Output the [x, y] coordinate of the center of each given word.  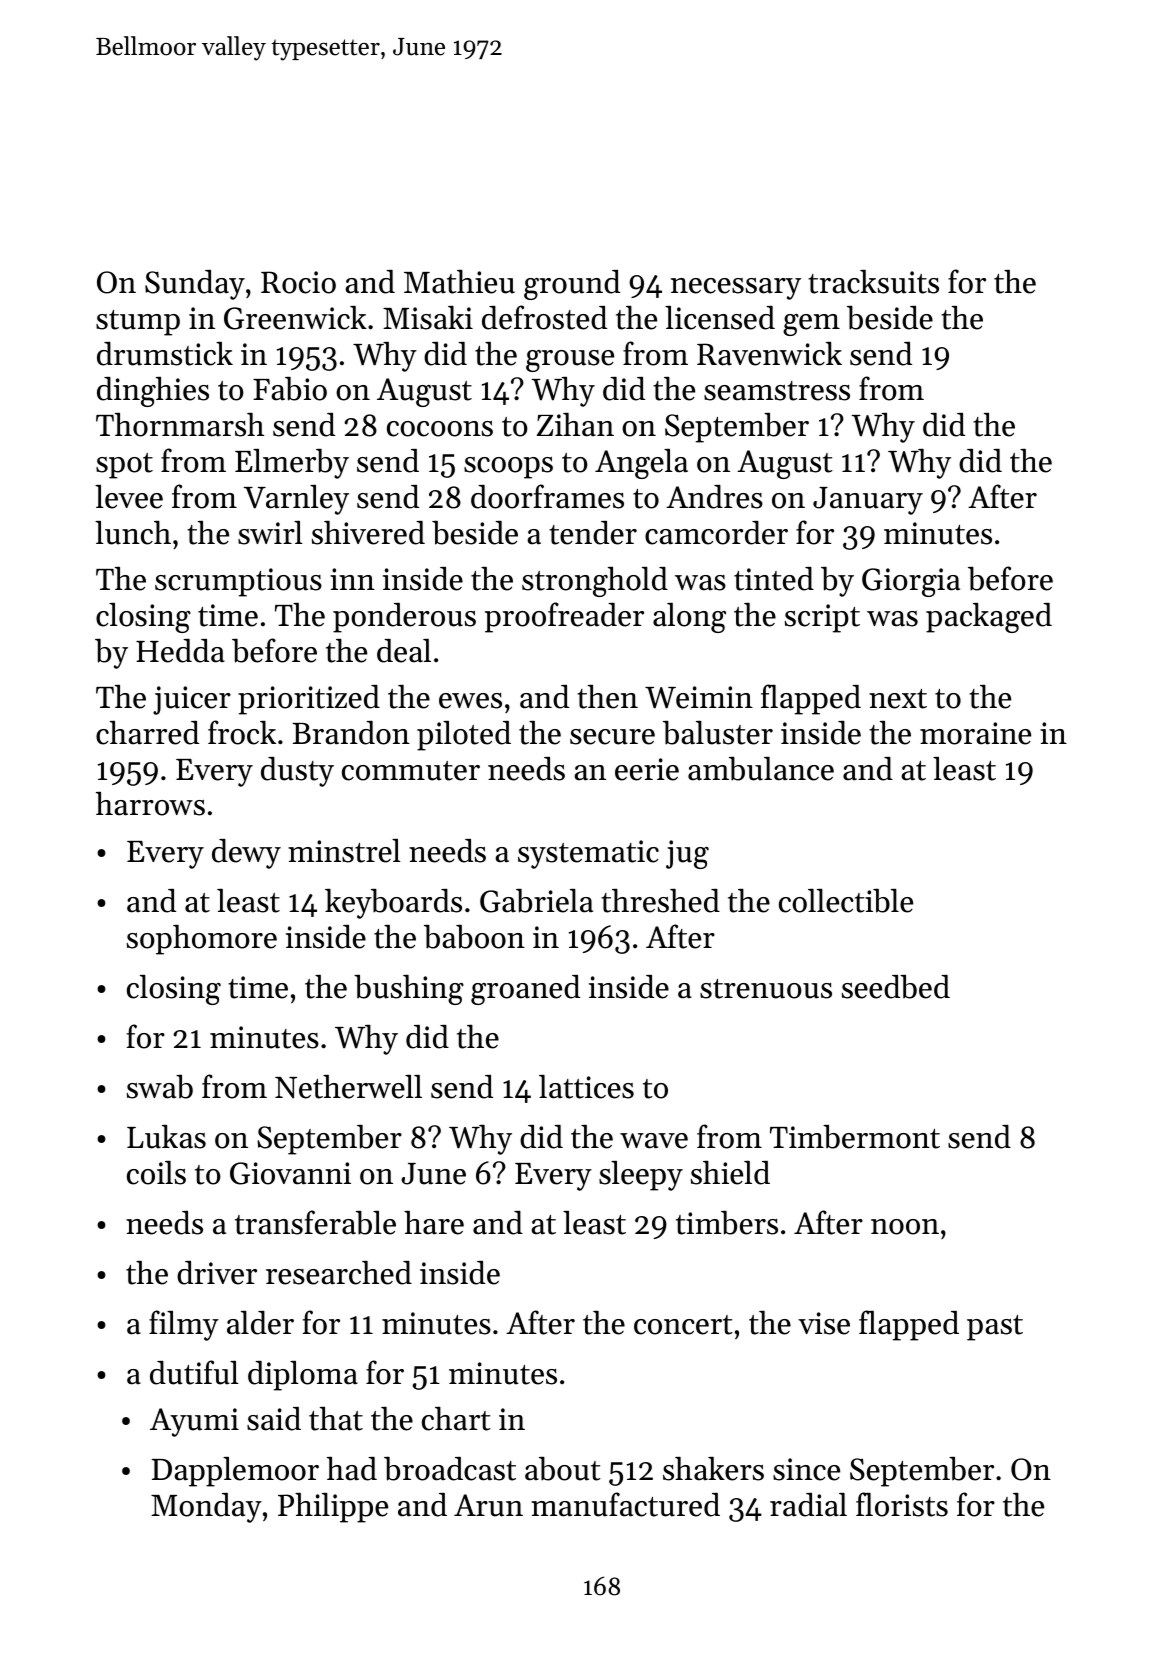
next [898, 699]
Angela [641, 464]
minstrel [344, 851]
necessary [736, 289]
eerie [647, 769]
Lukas [166, 1137]
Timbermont [855, 1137]
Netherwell [348, 1087]
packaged [989, 618]
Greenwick [295, 318]
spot [124, 466]
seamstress [777, 391]
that [336, 1419]
